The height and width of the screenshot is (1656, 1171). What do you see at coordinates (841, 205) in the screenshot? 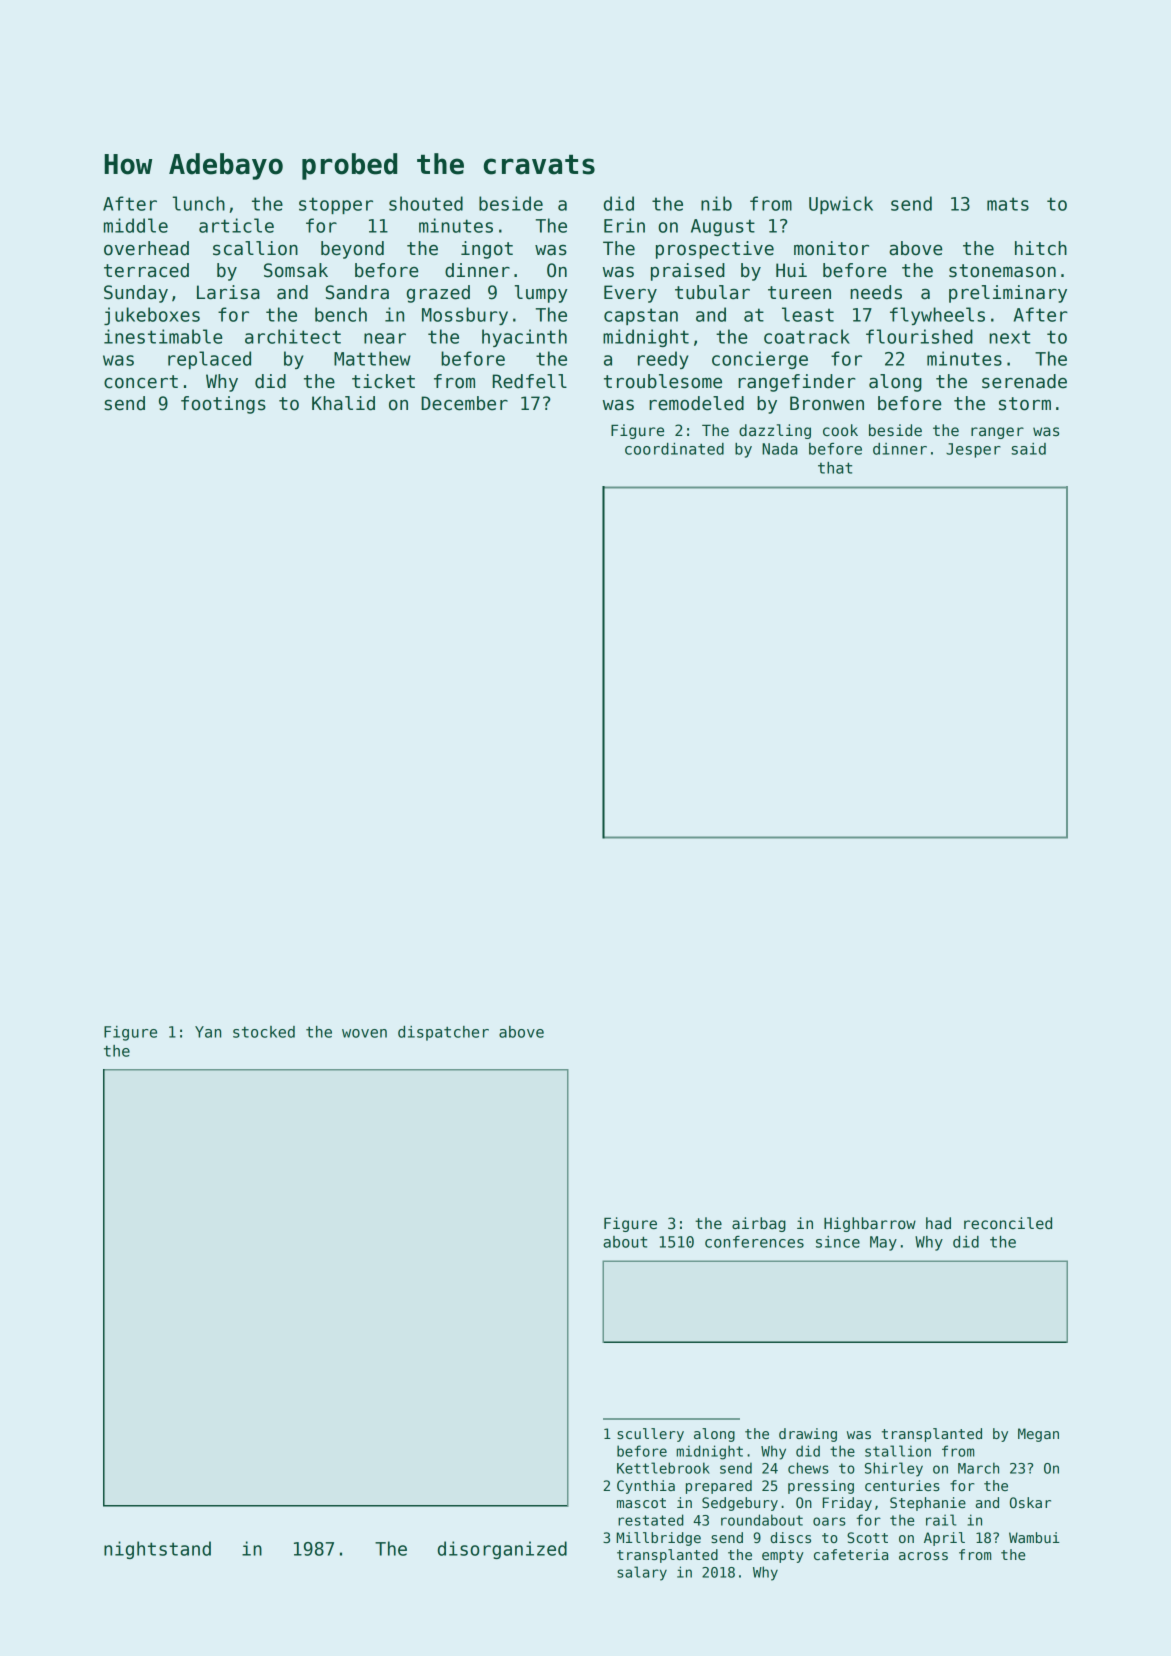
I see `Upwick` at bounding box center [841, 205].
